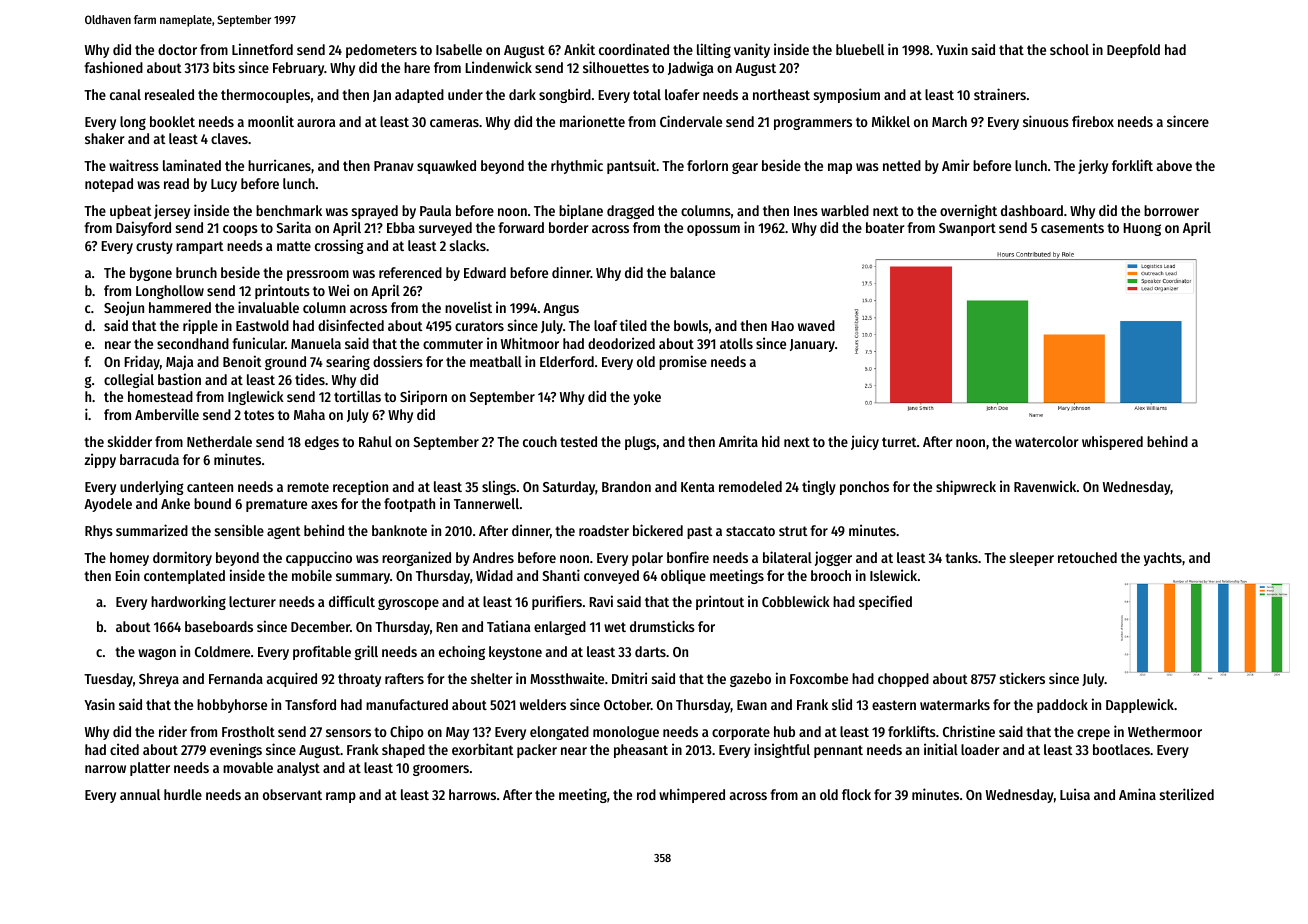  What do you see at coordinates (100, 460) in the screenshot?
I see `zippy` at bounding box center [100, 460].
